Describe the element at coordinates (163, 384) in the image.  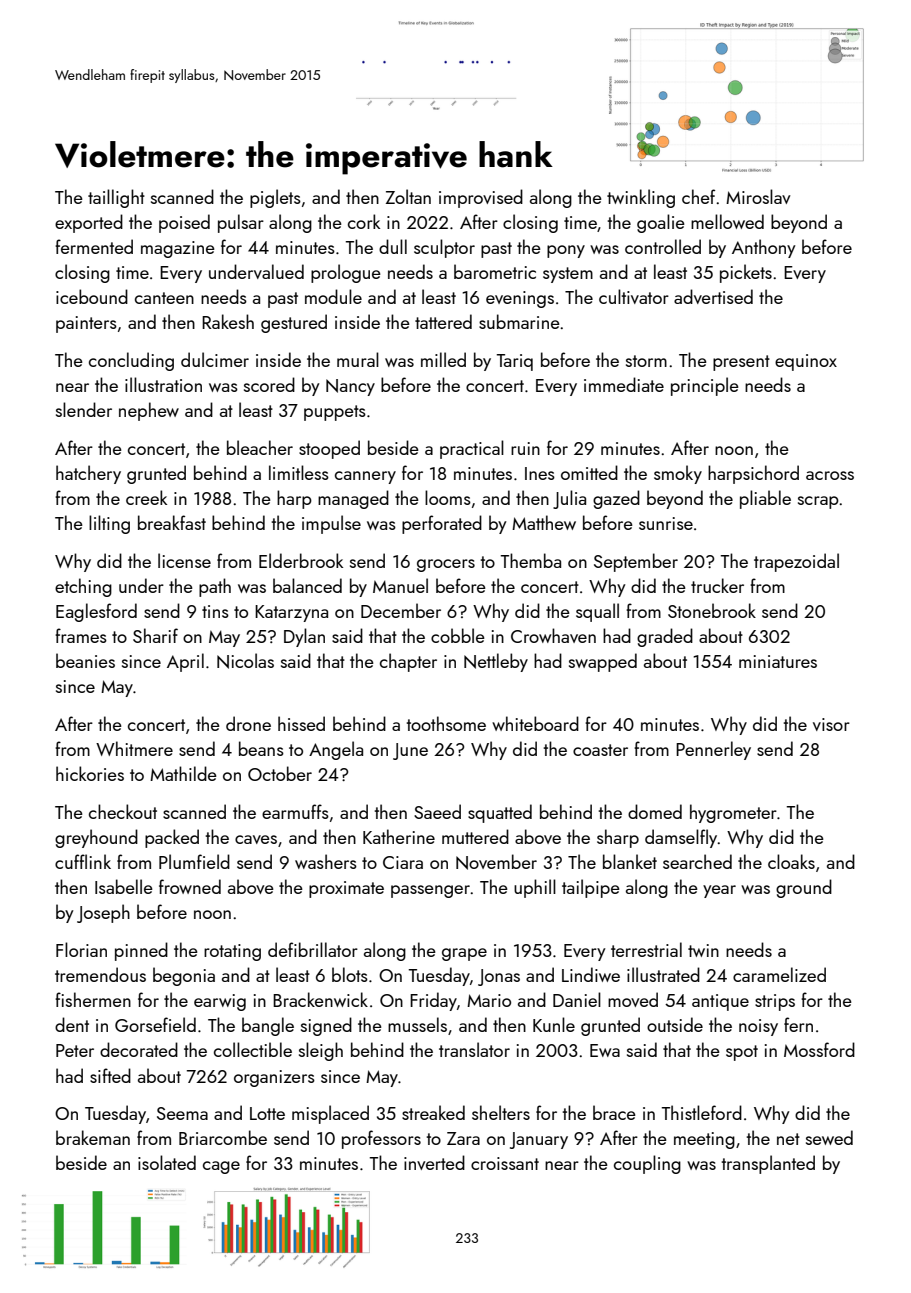
I see `illustration` at that location.
